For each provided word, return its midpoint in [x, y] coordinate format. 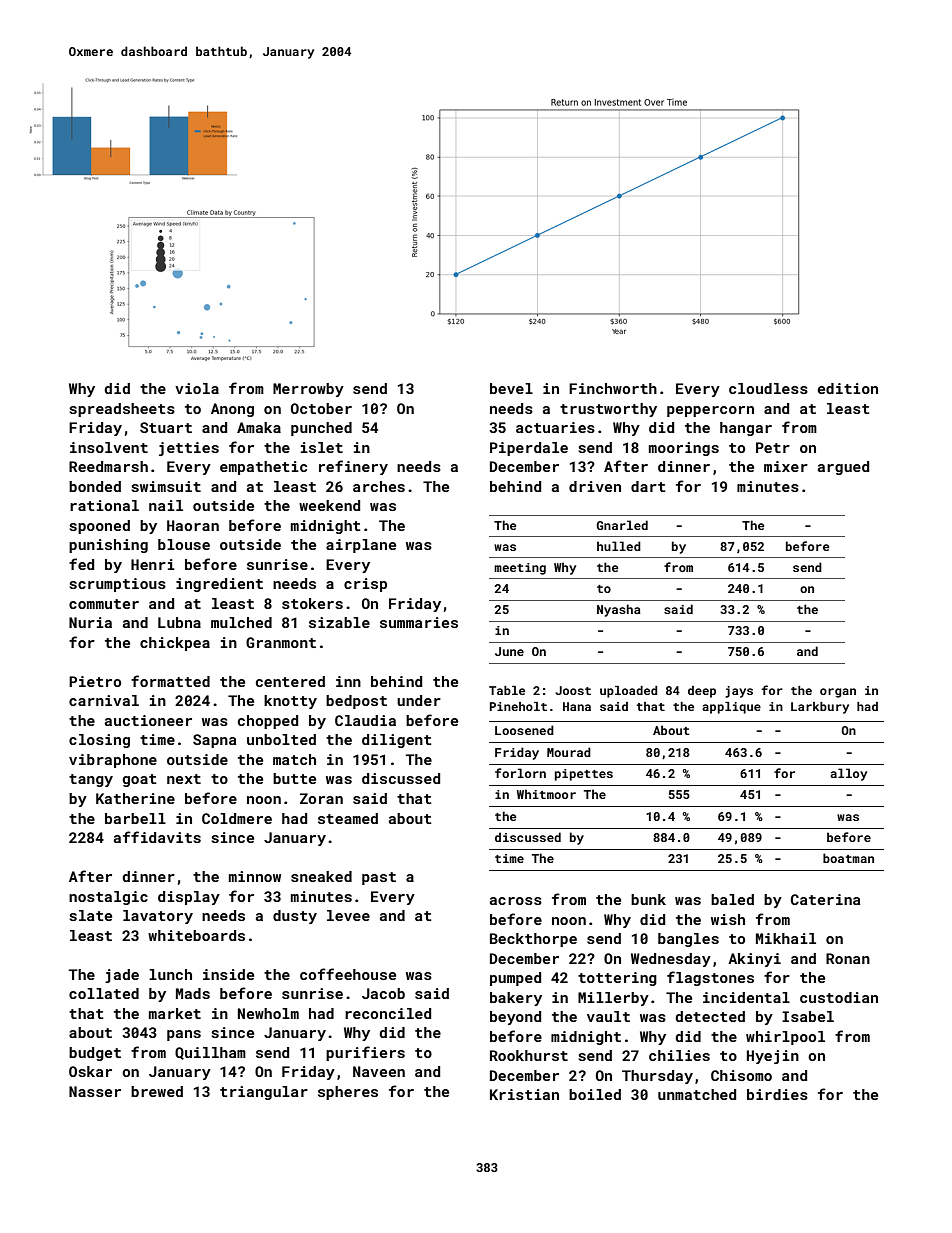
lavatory [158, 917]
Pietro [95, 681]
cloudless [768, 388]
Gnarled [622, 525]
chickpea [175, 644]
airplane [361, 546]
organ [838, 693]
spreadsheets [122, 410]
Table [507, 690]
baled [732, 899]
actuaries [555, 427]
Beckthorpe [533, 940]
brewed [157, 1091]
